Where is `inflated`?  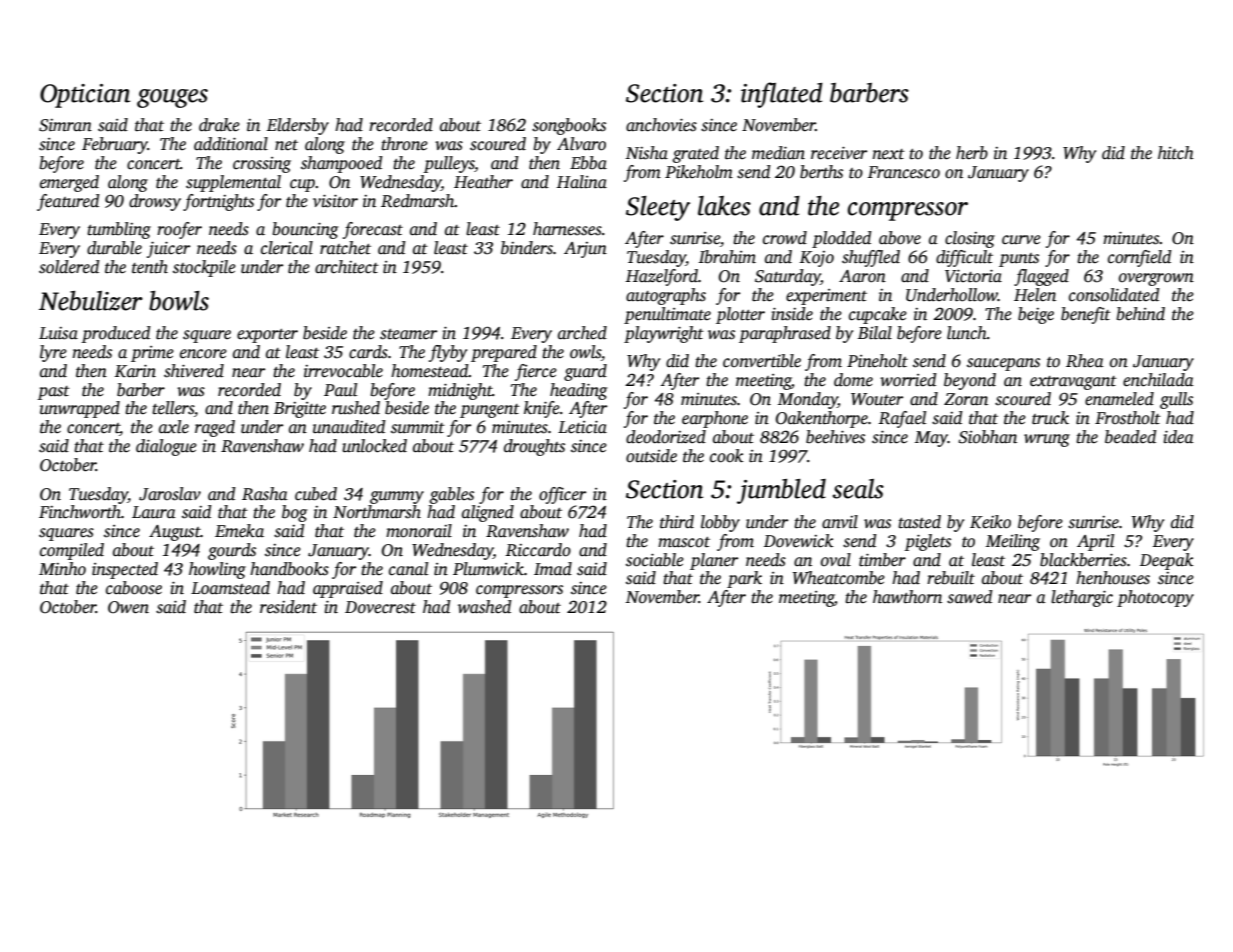 inflated is located at coordinates (782, 95).
